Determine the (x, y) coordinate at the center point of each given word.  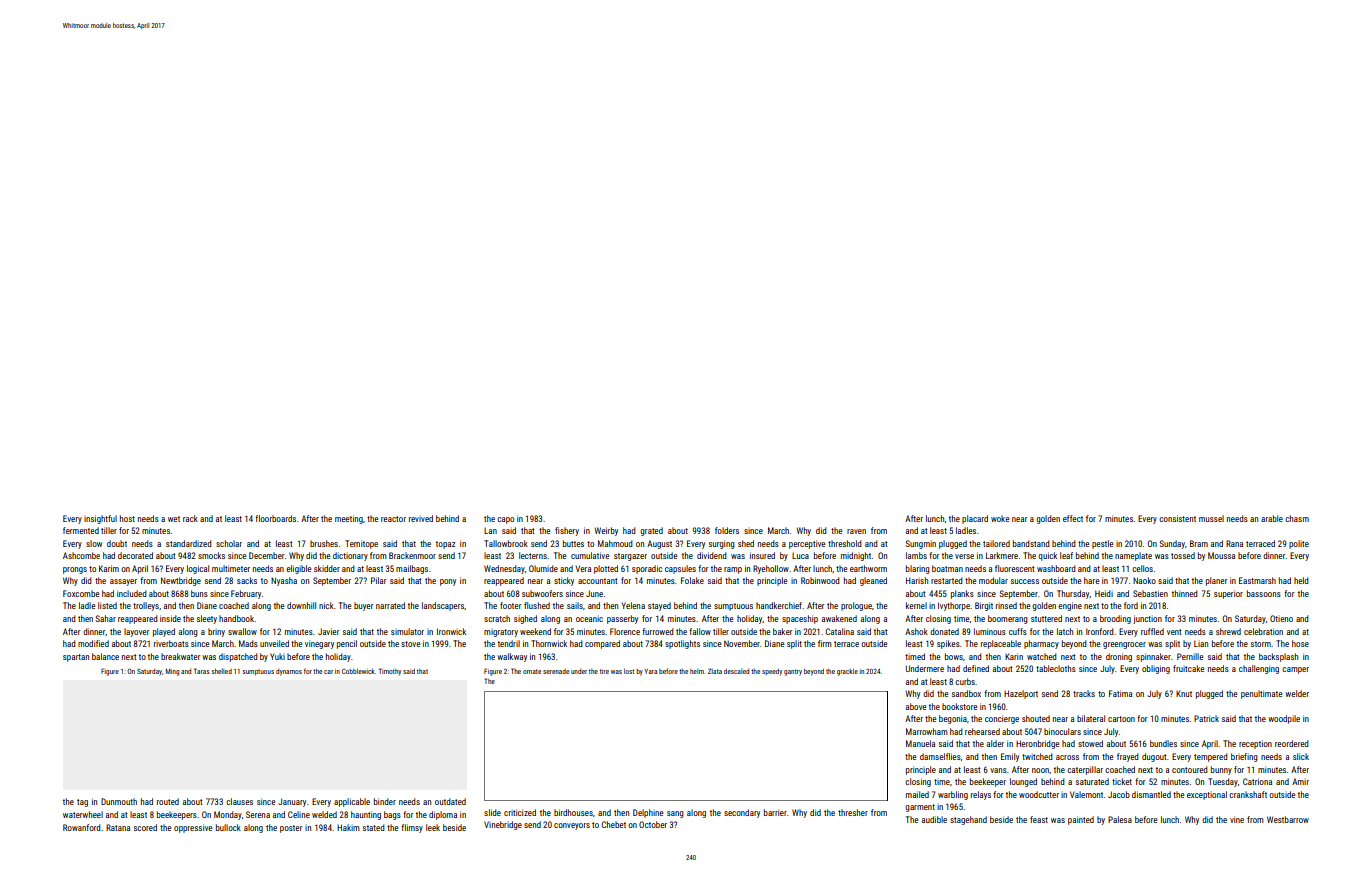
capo (505, 520)
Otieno (1281, 618)
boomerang (1008, 619)
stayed (659, 606)
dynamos (289, 672)
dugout (1154, 757)
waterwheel (83, 814)
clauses (239, 801)
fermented (81, 530)
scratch (497, 618)
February (246, 594)
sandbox (966, 693)
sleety (207, 619)
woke (1000, 518)
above (916, 706)
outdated (450, 801)
